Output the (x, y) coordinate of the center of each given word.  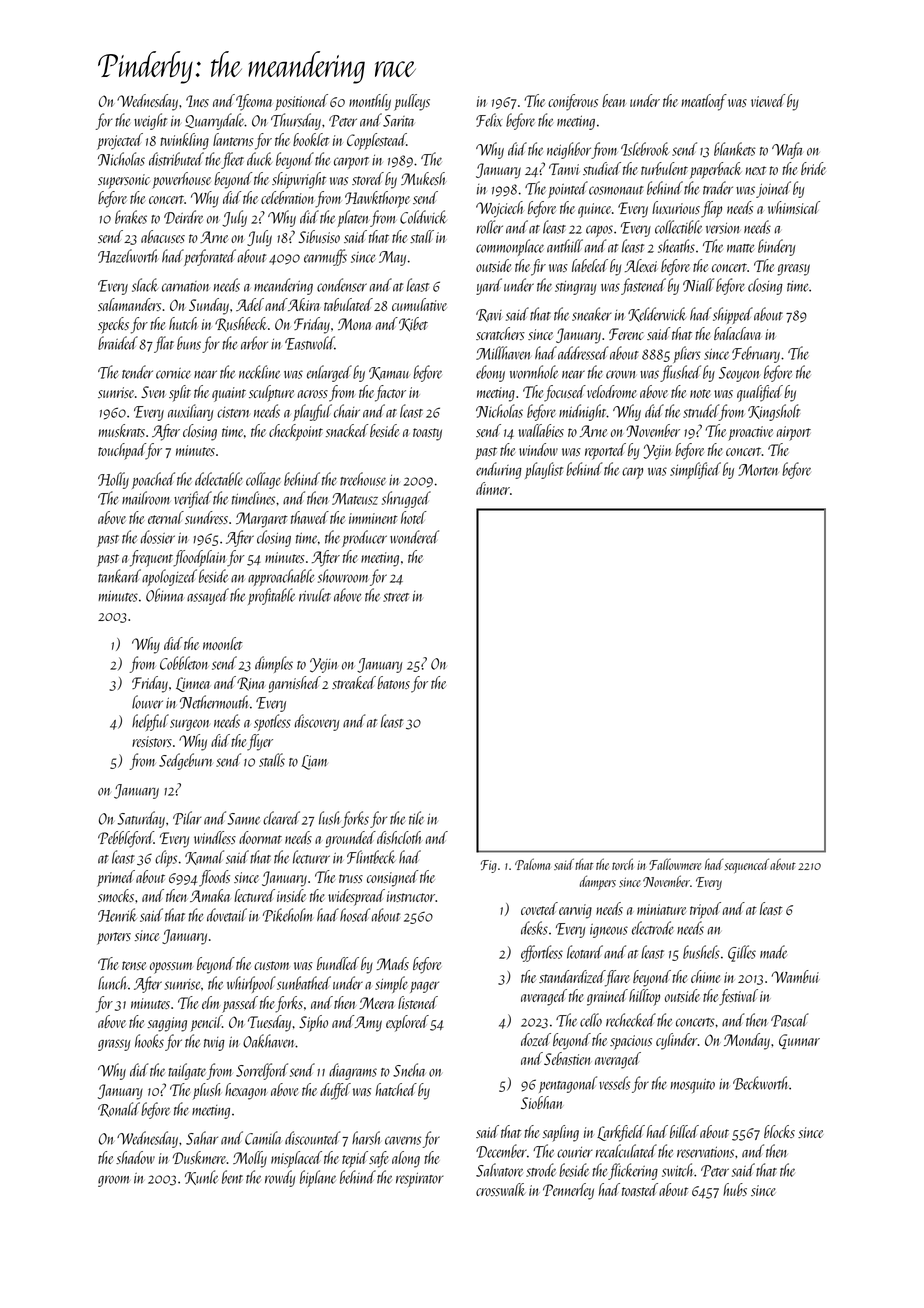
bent (232, 1177)
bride (813, 168)
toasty (427, 434)
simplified (695, 470)
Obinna (164, 595)
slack (145, 285)
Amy (368, 1024)
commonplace (510, 247)
